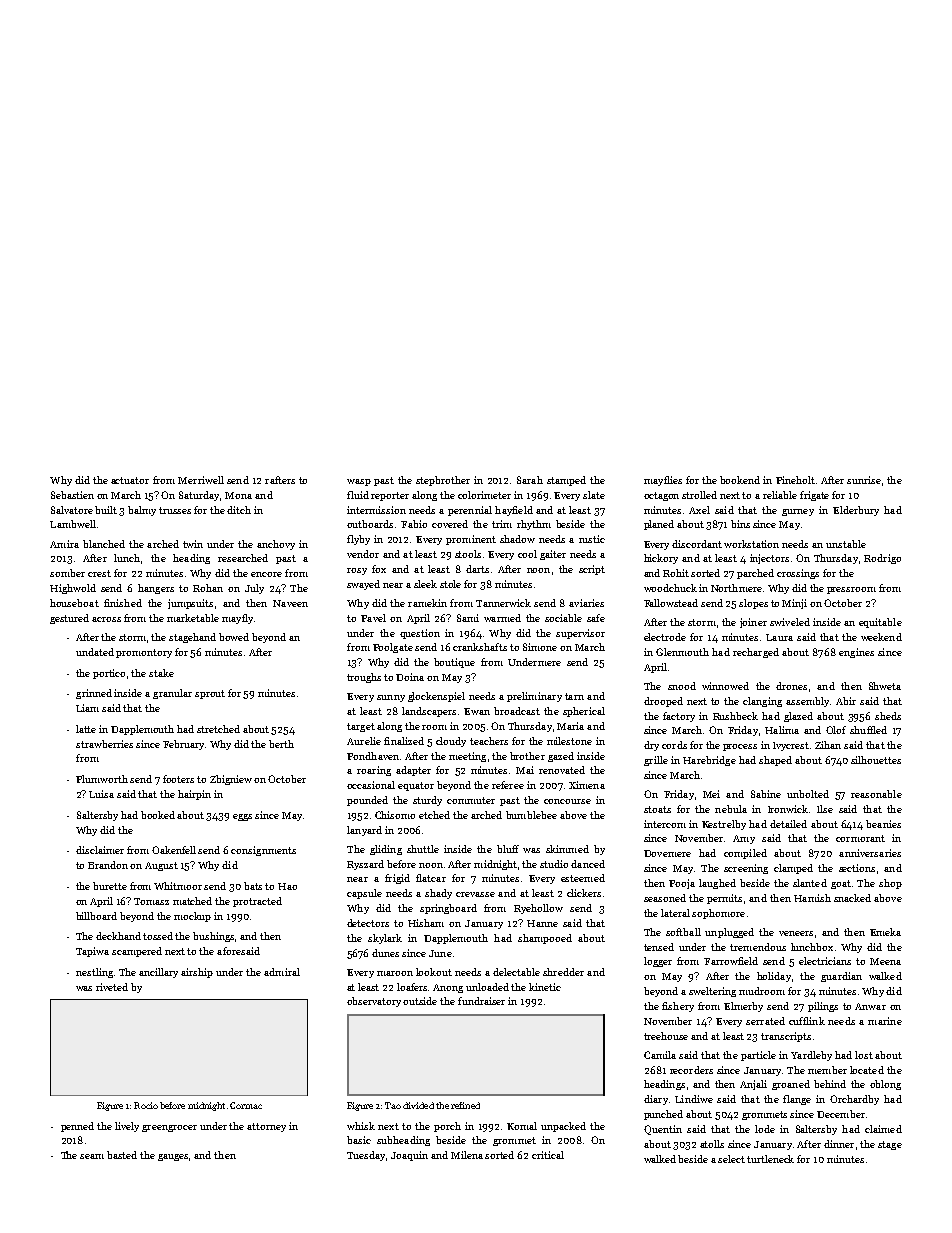 This screenshot has width=952, height=1233. I want to click on sophomore, so click(718, 914).
